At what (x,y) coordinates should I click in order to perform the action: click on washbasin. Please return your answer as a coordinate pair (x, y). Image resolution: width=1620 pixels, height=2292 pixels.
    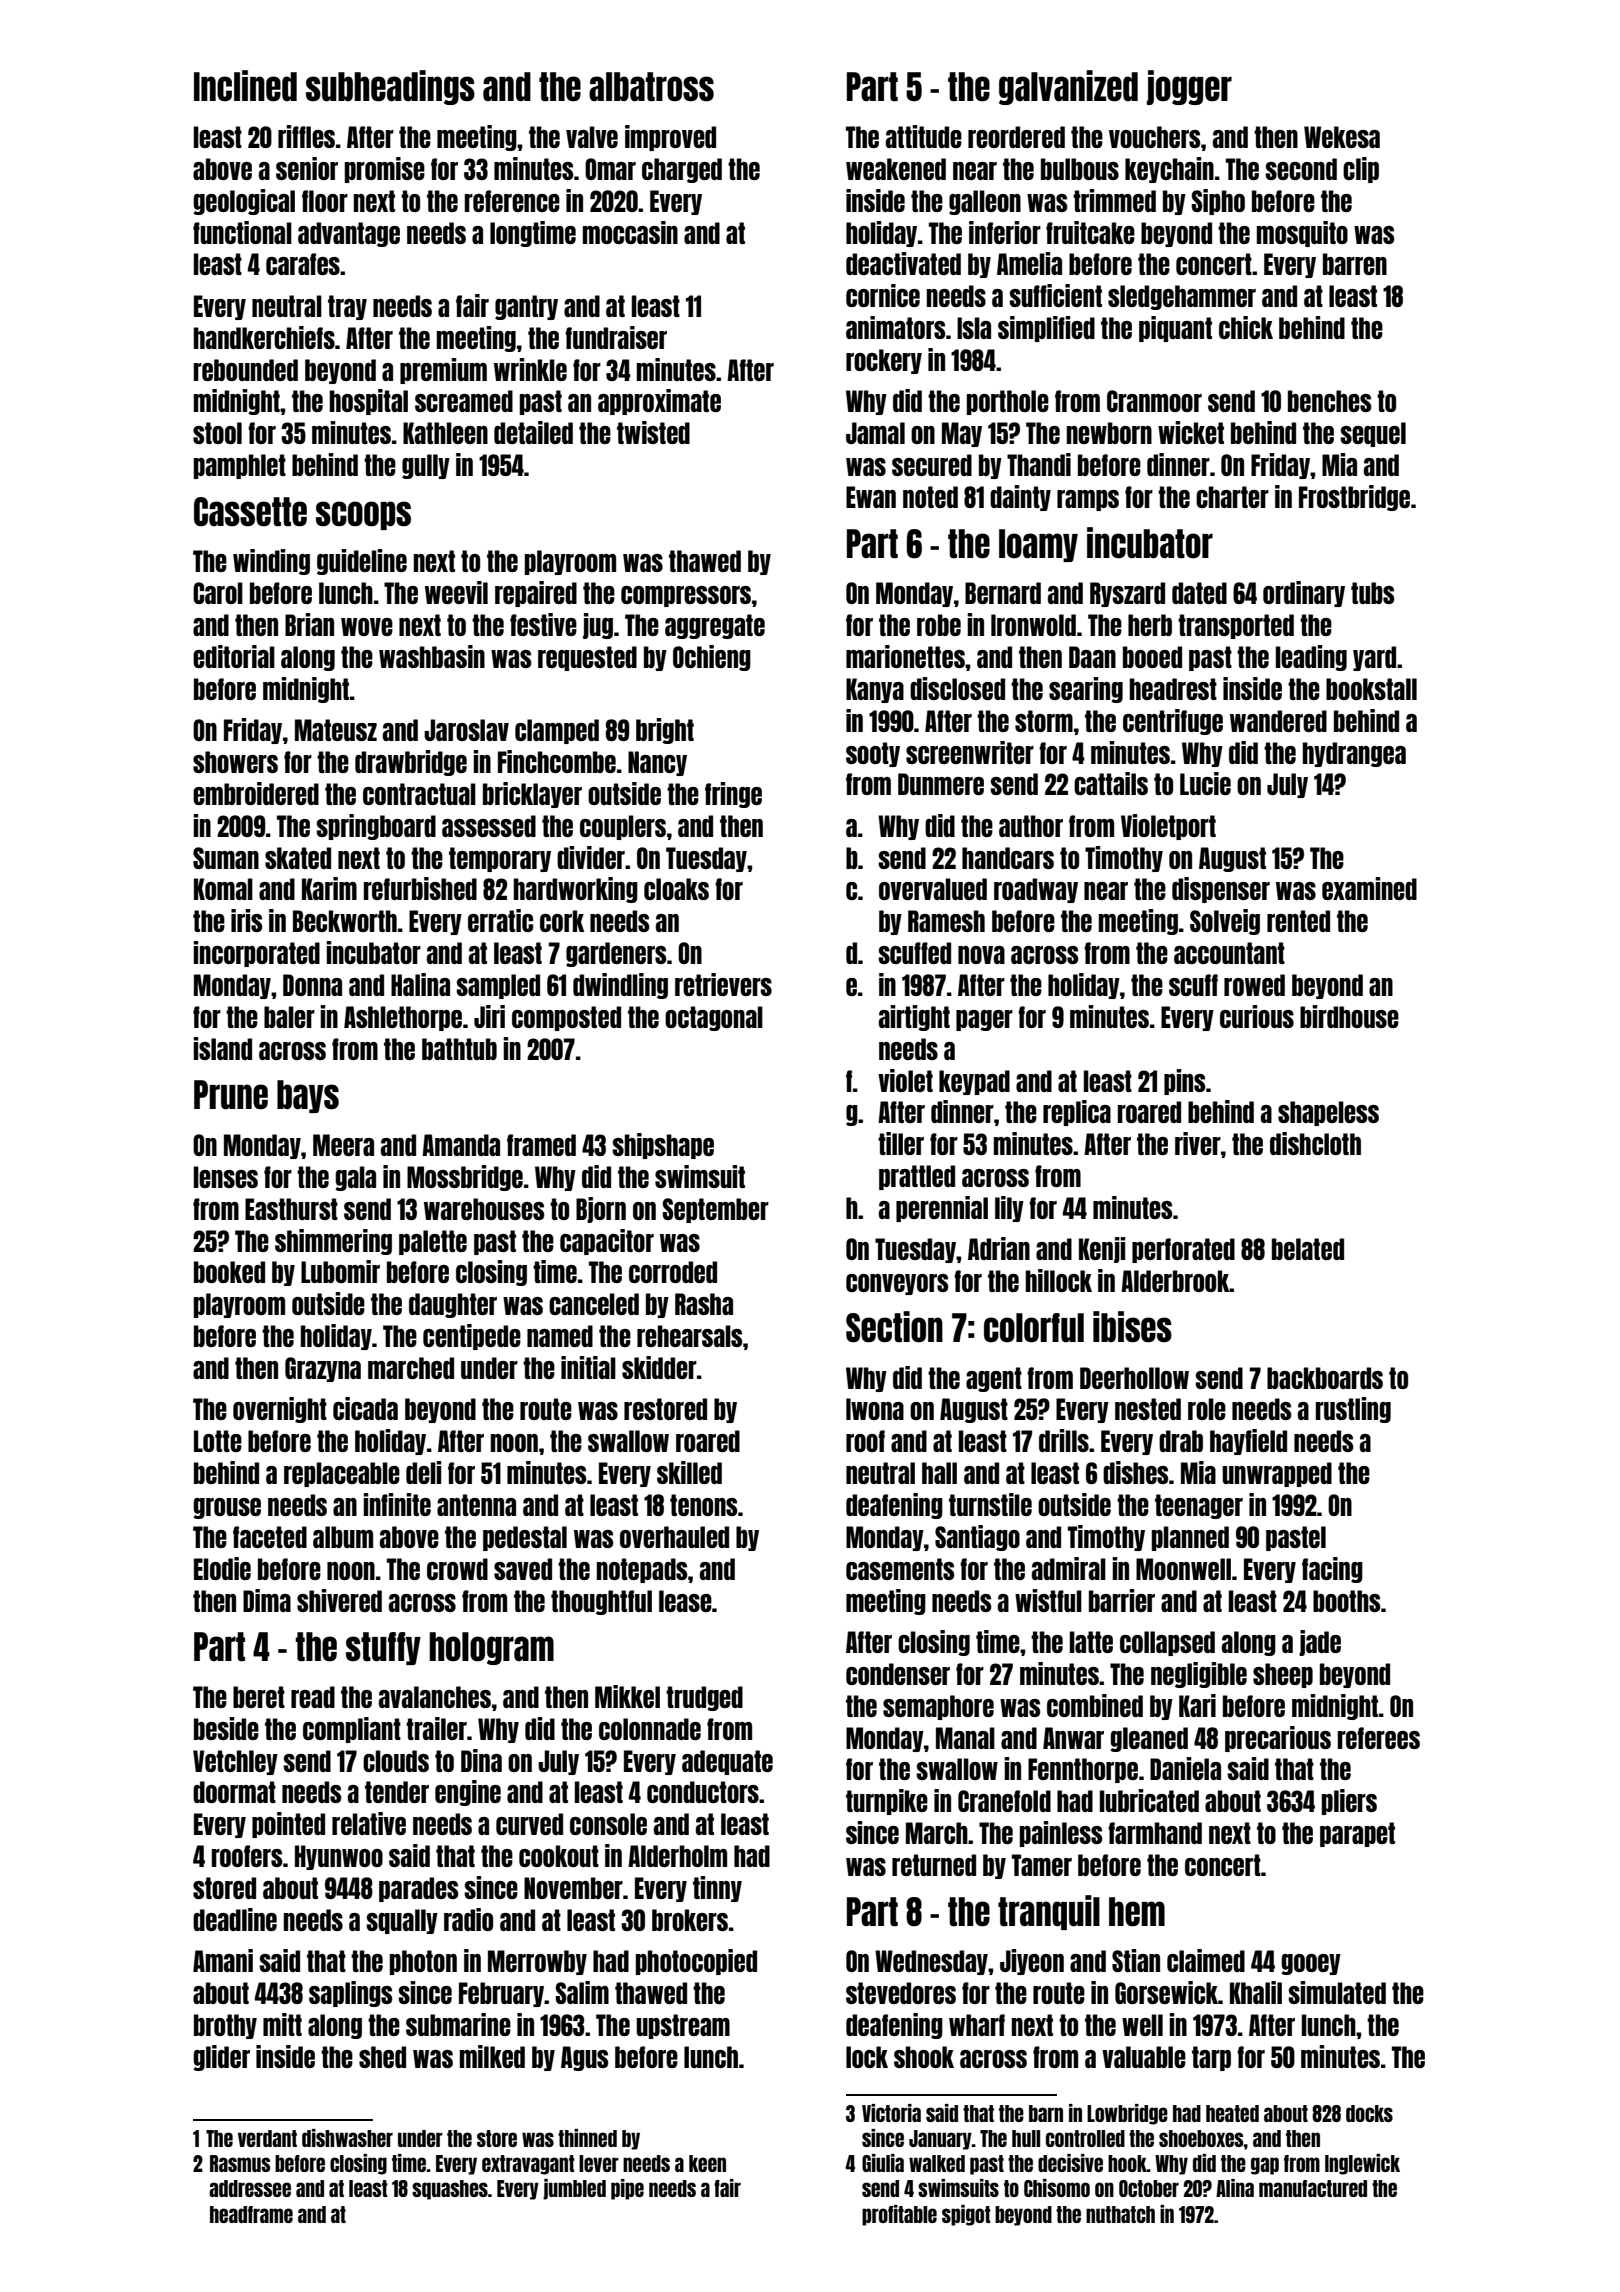
    Looking at the image, I should click on (432, 656).
